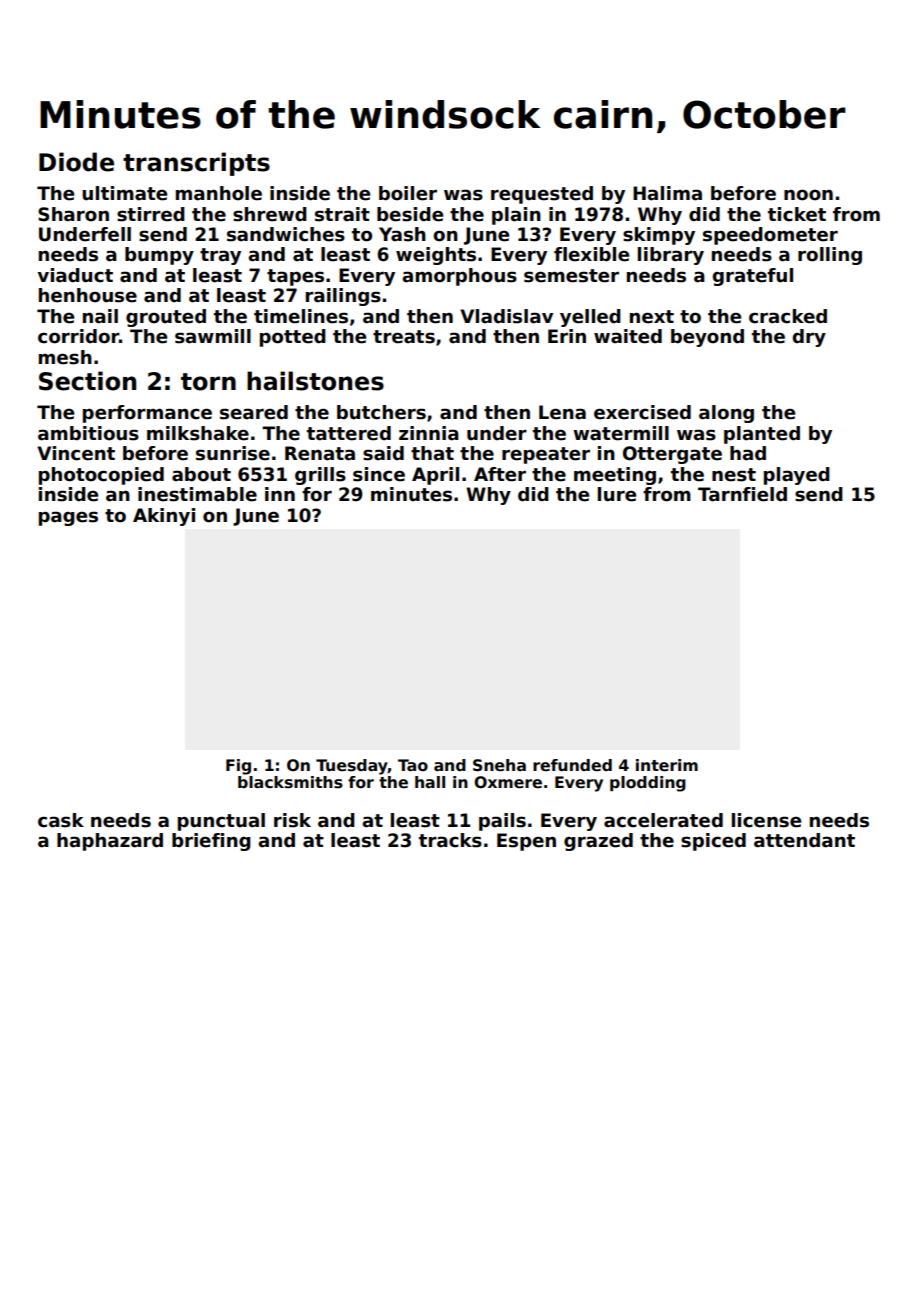  What do you see at coordinates (76, 162) in the image?
I see `Diode` at bounding box center [76, 162].
